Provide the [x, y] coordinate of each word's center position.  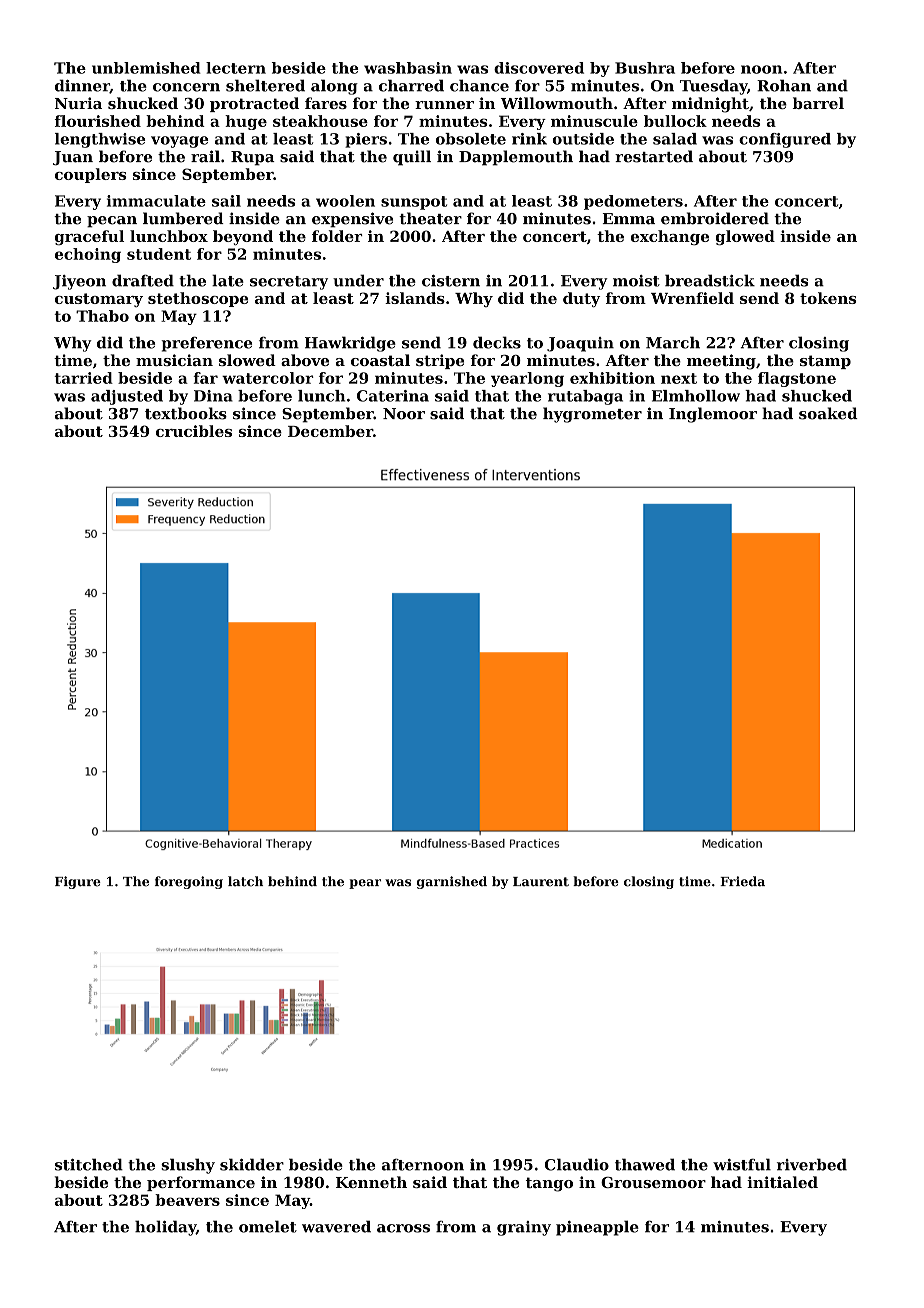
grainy [524, 1228]
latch [245, 881]
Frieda [742, 881]
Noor [404, 414]
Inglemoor [713, 415]
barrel [818, 103]
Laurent [541, 882]
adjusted [127, 397]
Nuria [78, 103]
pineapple [597, 1228]
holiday [165, 1228]
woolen [345, 201]
